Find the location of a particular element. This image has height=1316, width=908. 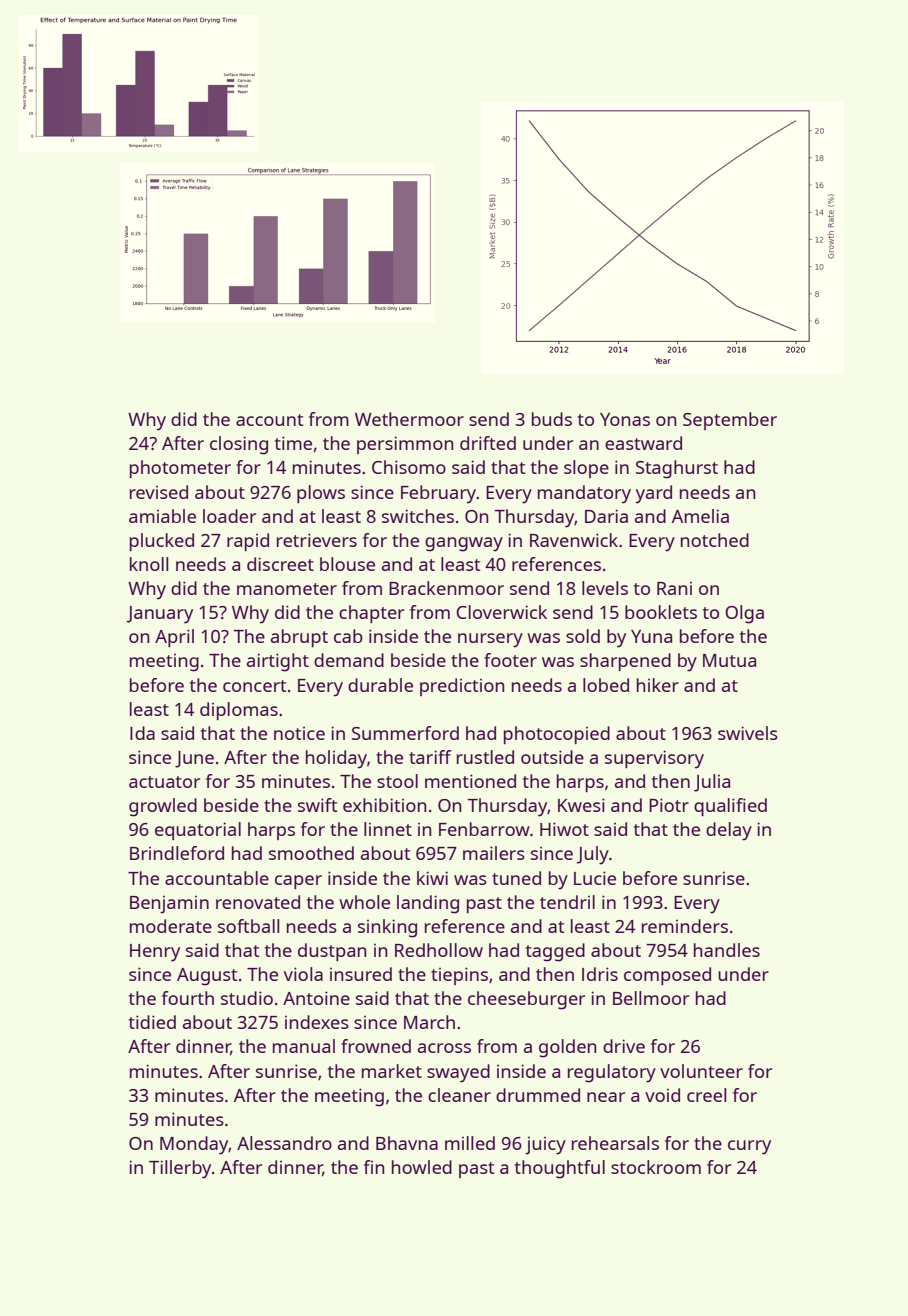

rehearsals is located at coordinates (615, 1143).
